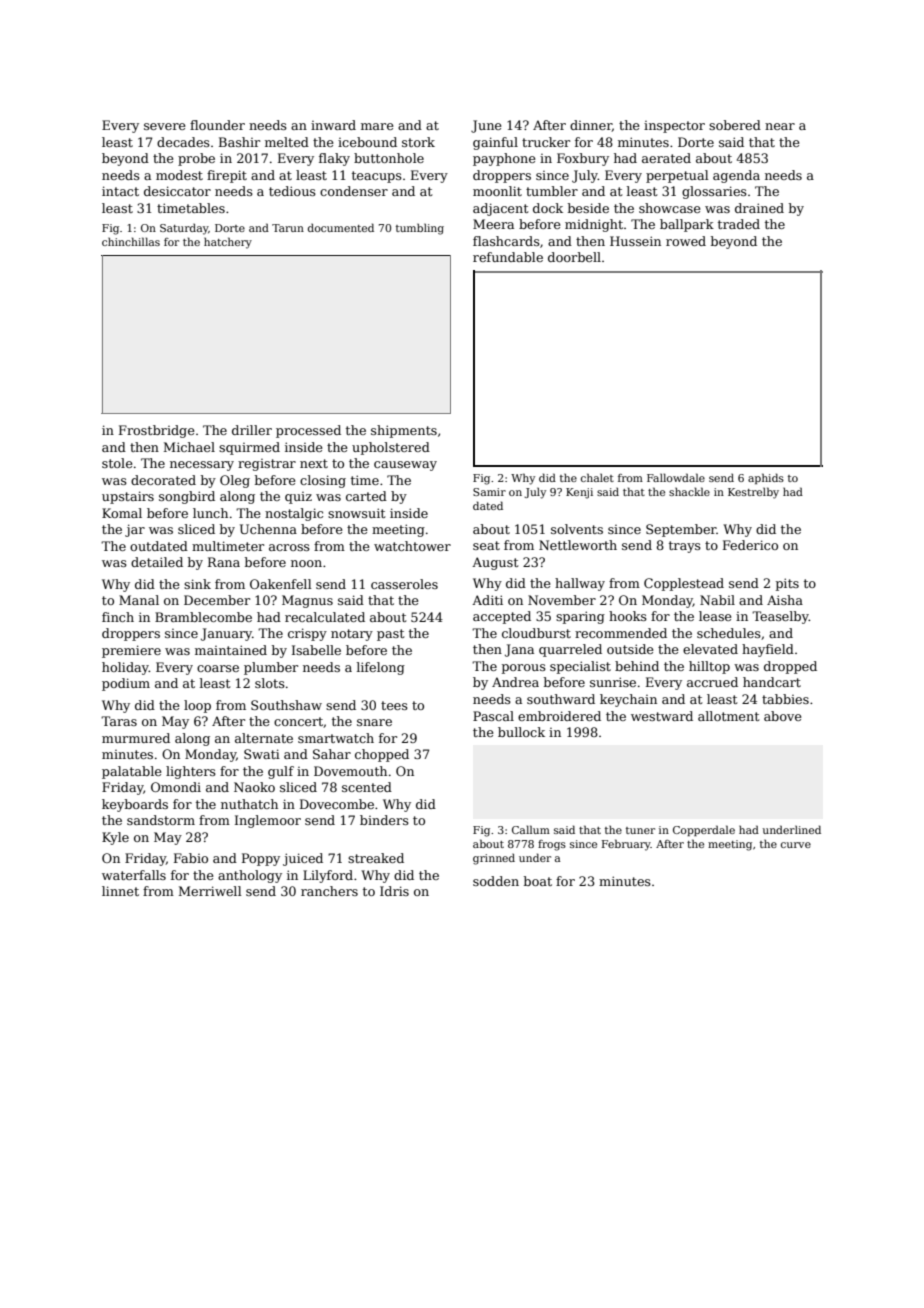 The height and width of the screenshot is (1308, 924). Describe the element at coordinates (120, 891) in the screenshot. I see `linnet` at that location.
